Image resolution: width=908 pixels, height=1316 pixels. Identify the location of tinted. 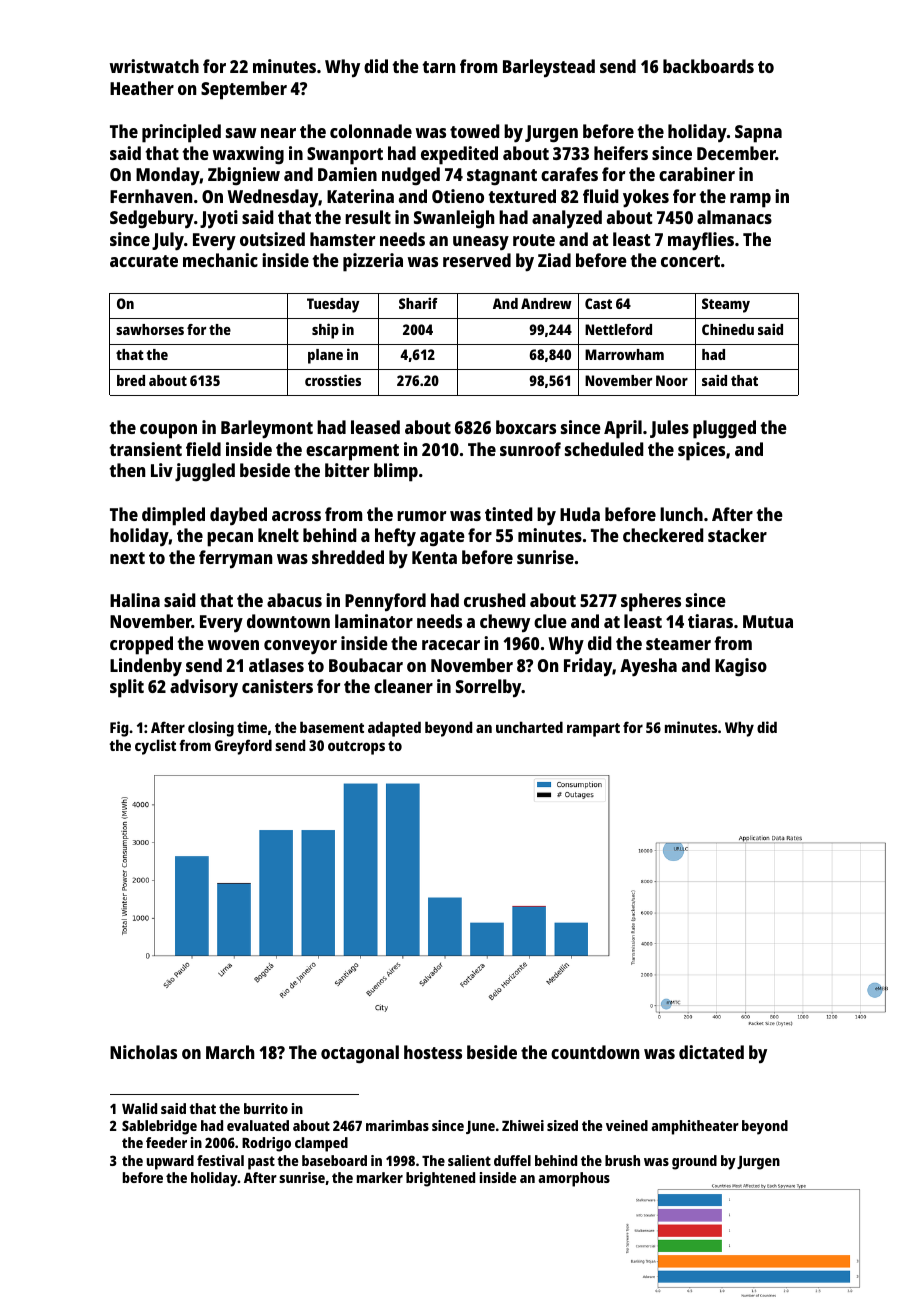
(509, 514).
